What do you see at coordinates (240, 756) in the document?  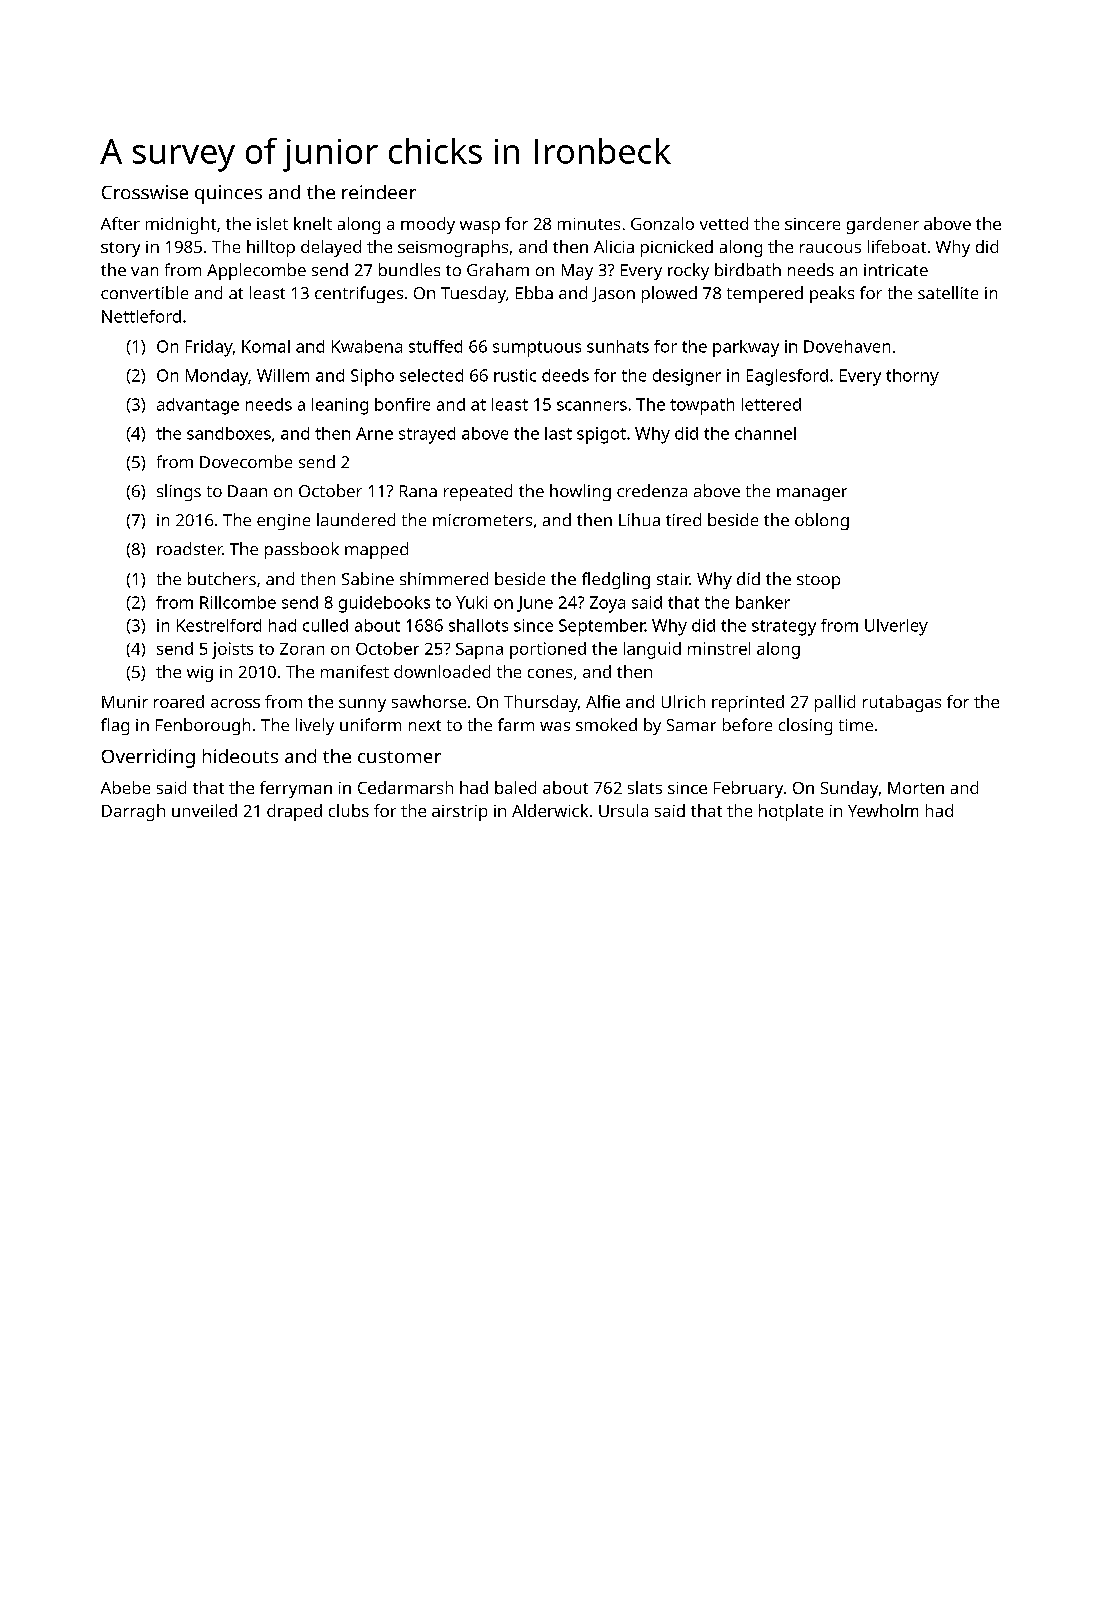 I see `hideouts` at bounding box center [240, 756].
